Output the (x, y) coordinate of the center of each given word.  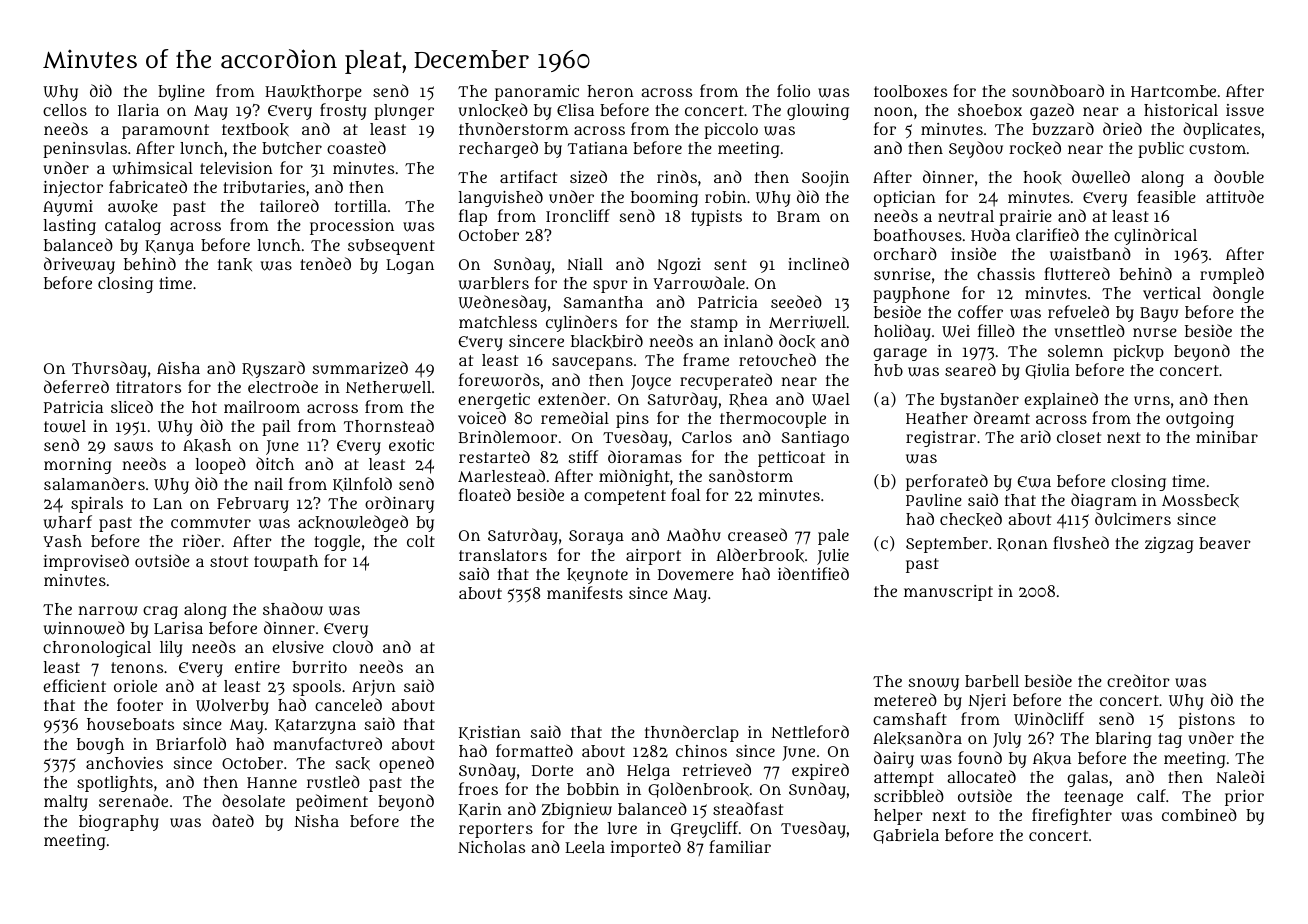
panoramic (537, 93)
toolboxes (910, 91)
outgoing (1200, 420)
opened (406, 764)
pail (276, 428)
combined (1199, 814)
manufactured (327, 743)
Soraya (596, 537)
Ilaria (138, 110)
